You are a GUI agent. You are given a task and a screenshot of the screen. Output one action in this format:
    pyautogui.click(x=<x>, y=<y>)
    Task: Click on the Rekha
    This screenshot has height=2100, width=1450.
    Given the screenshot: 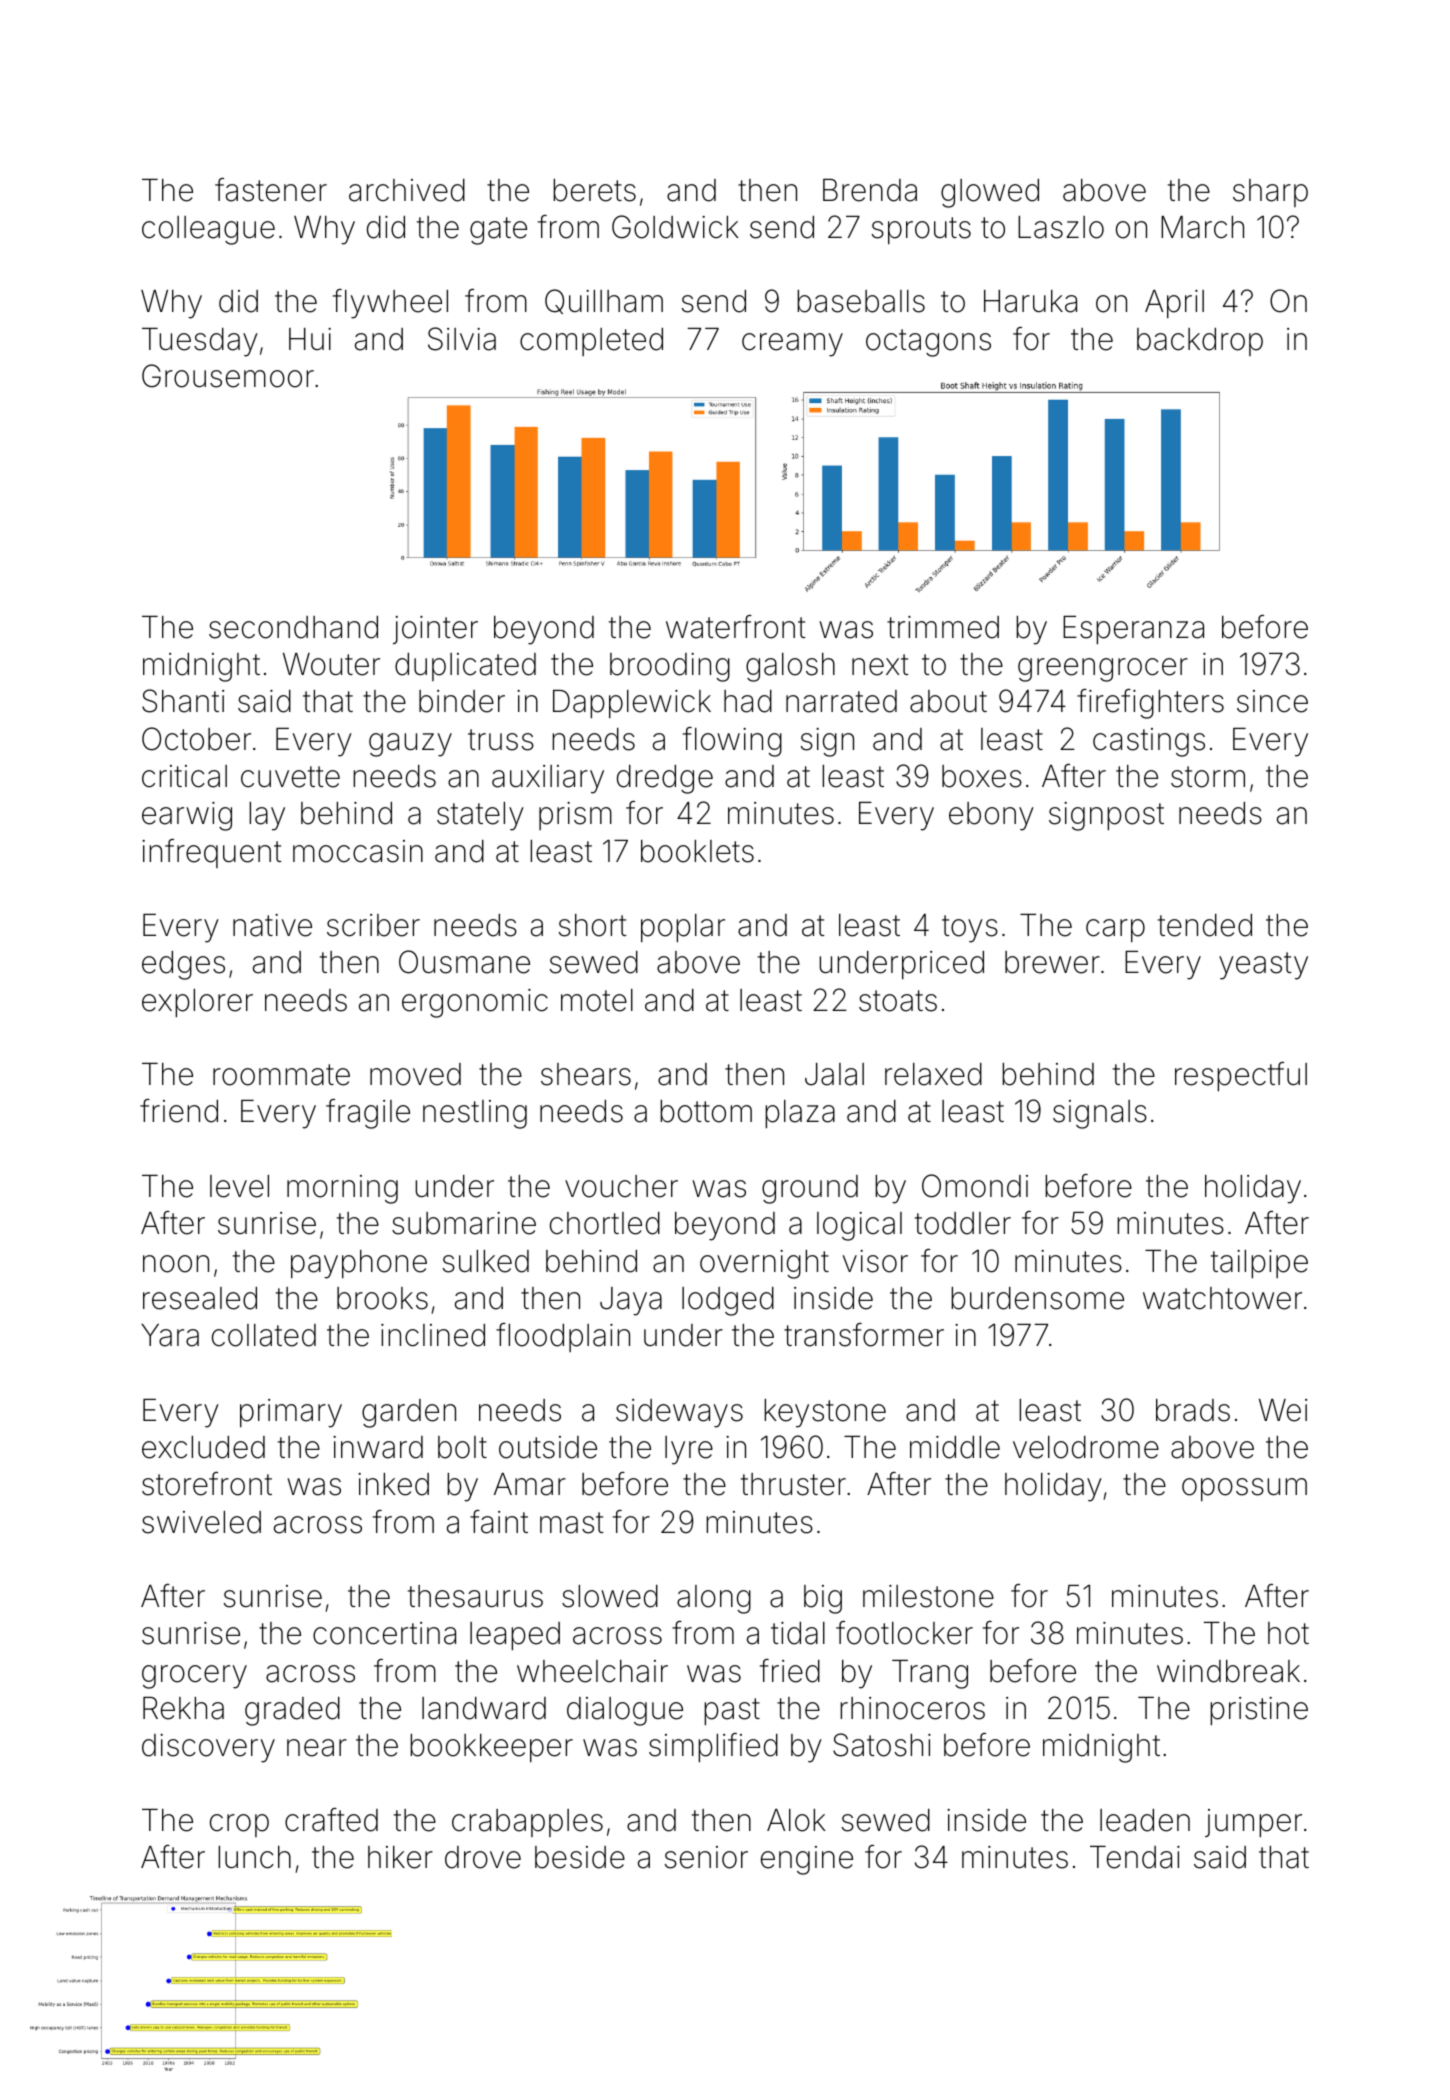 What is the action you would take?
    pyautogui.click(x=183, y=1708)
